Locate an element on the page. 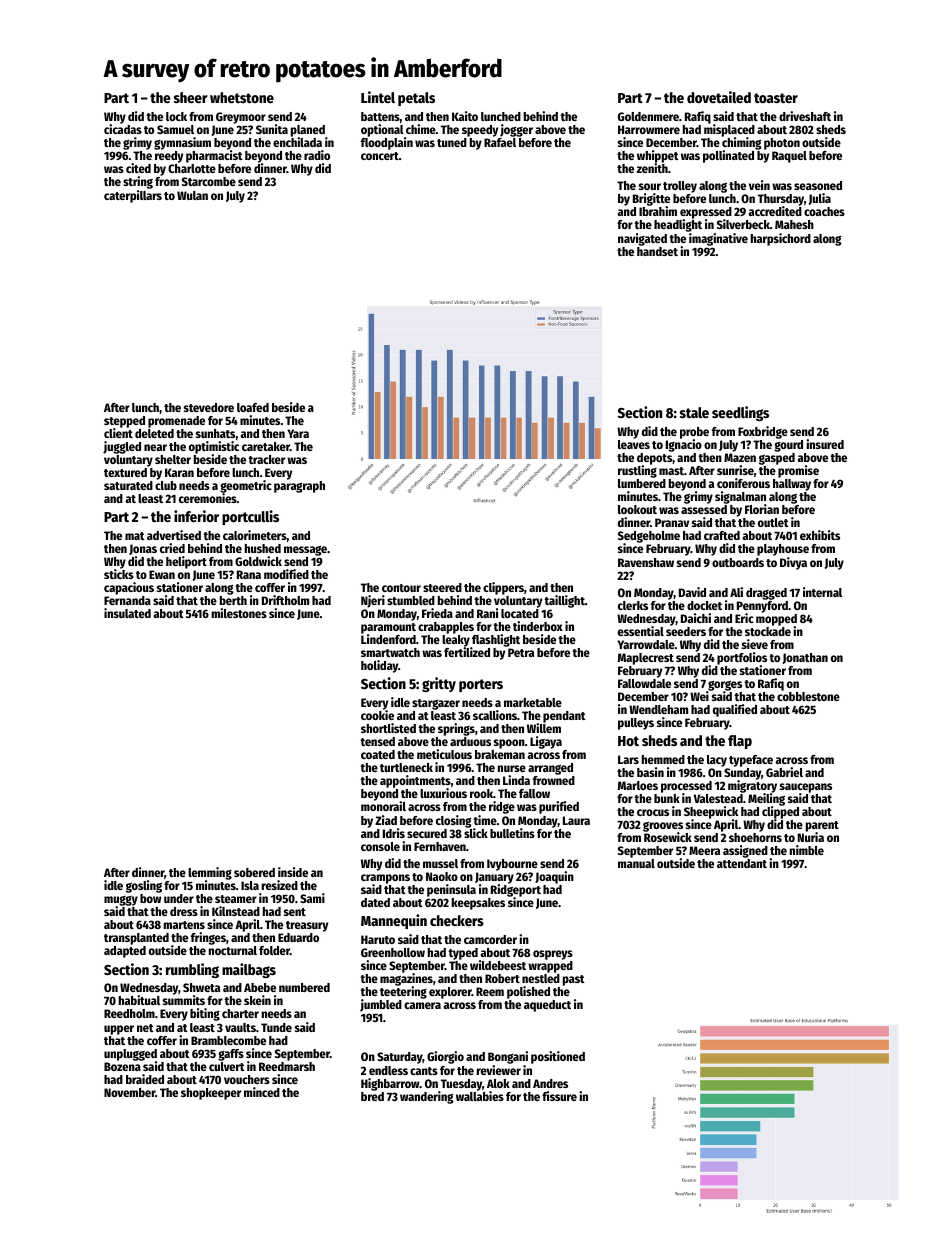  Goldenmere is located at coordinates (648, 116).
